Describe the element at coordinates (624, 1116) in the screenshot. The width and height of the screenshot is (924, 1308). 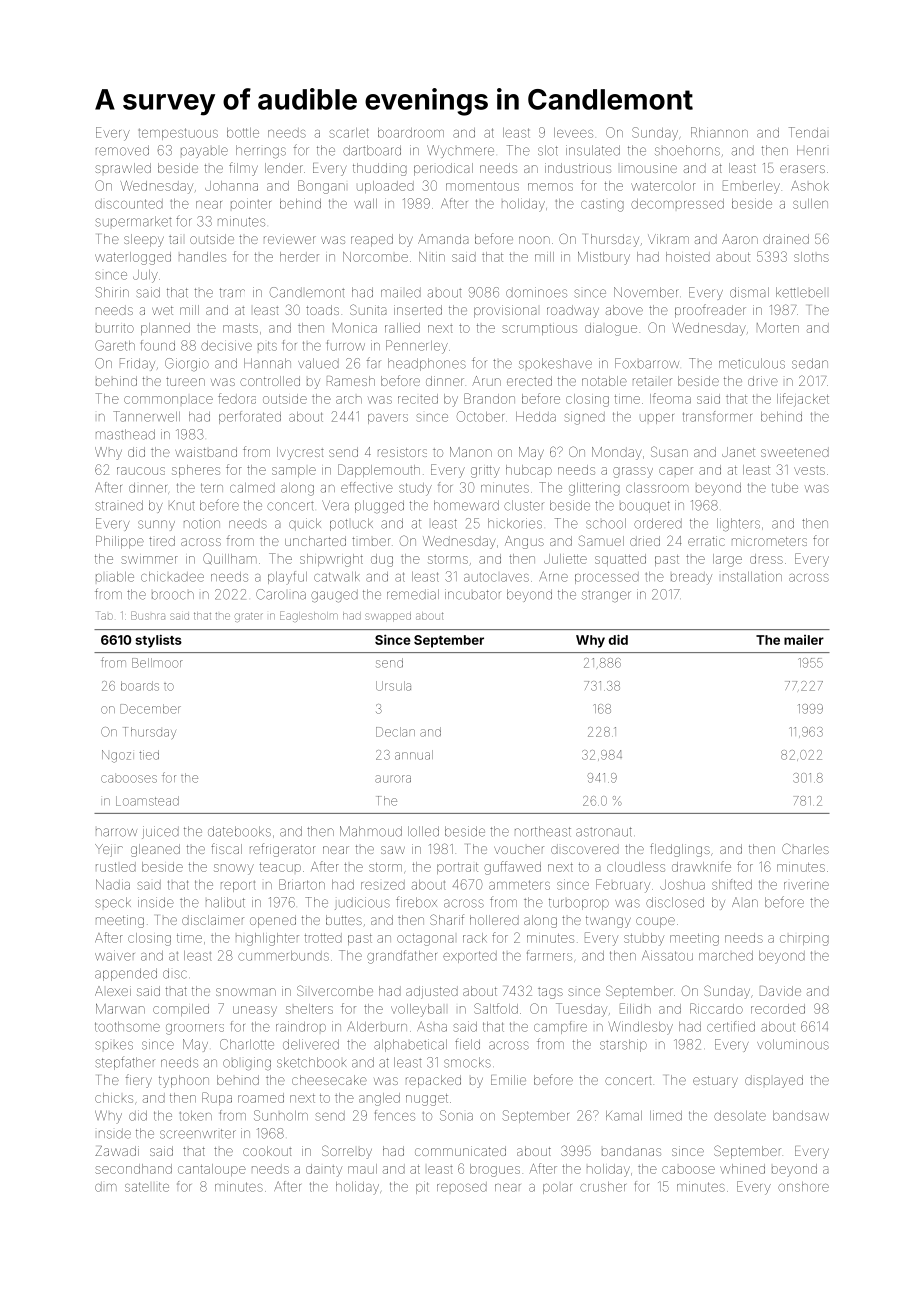
I see `Kamal` at that location.
